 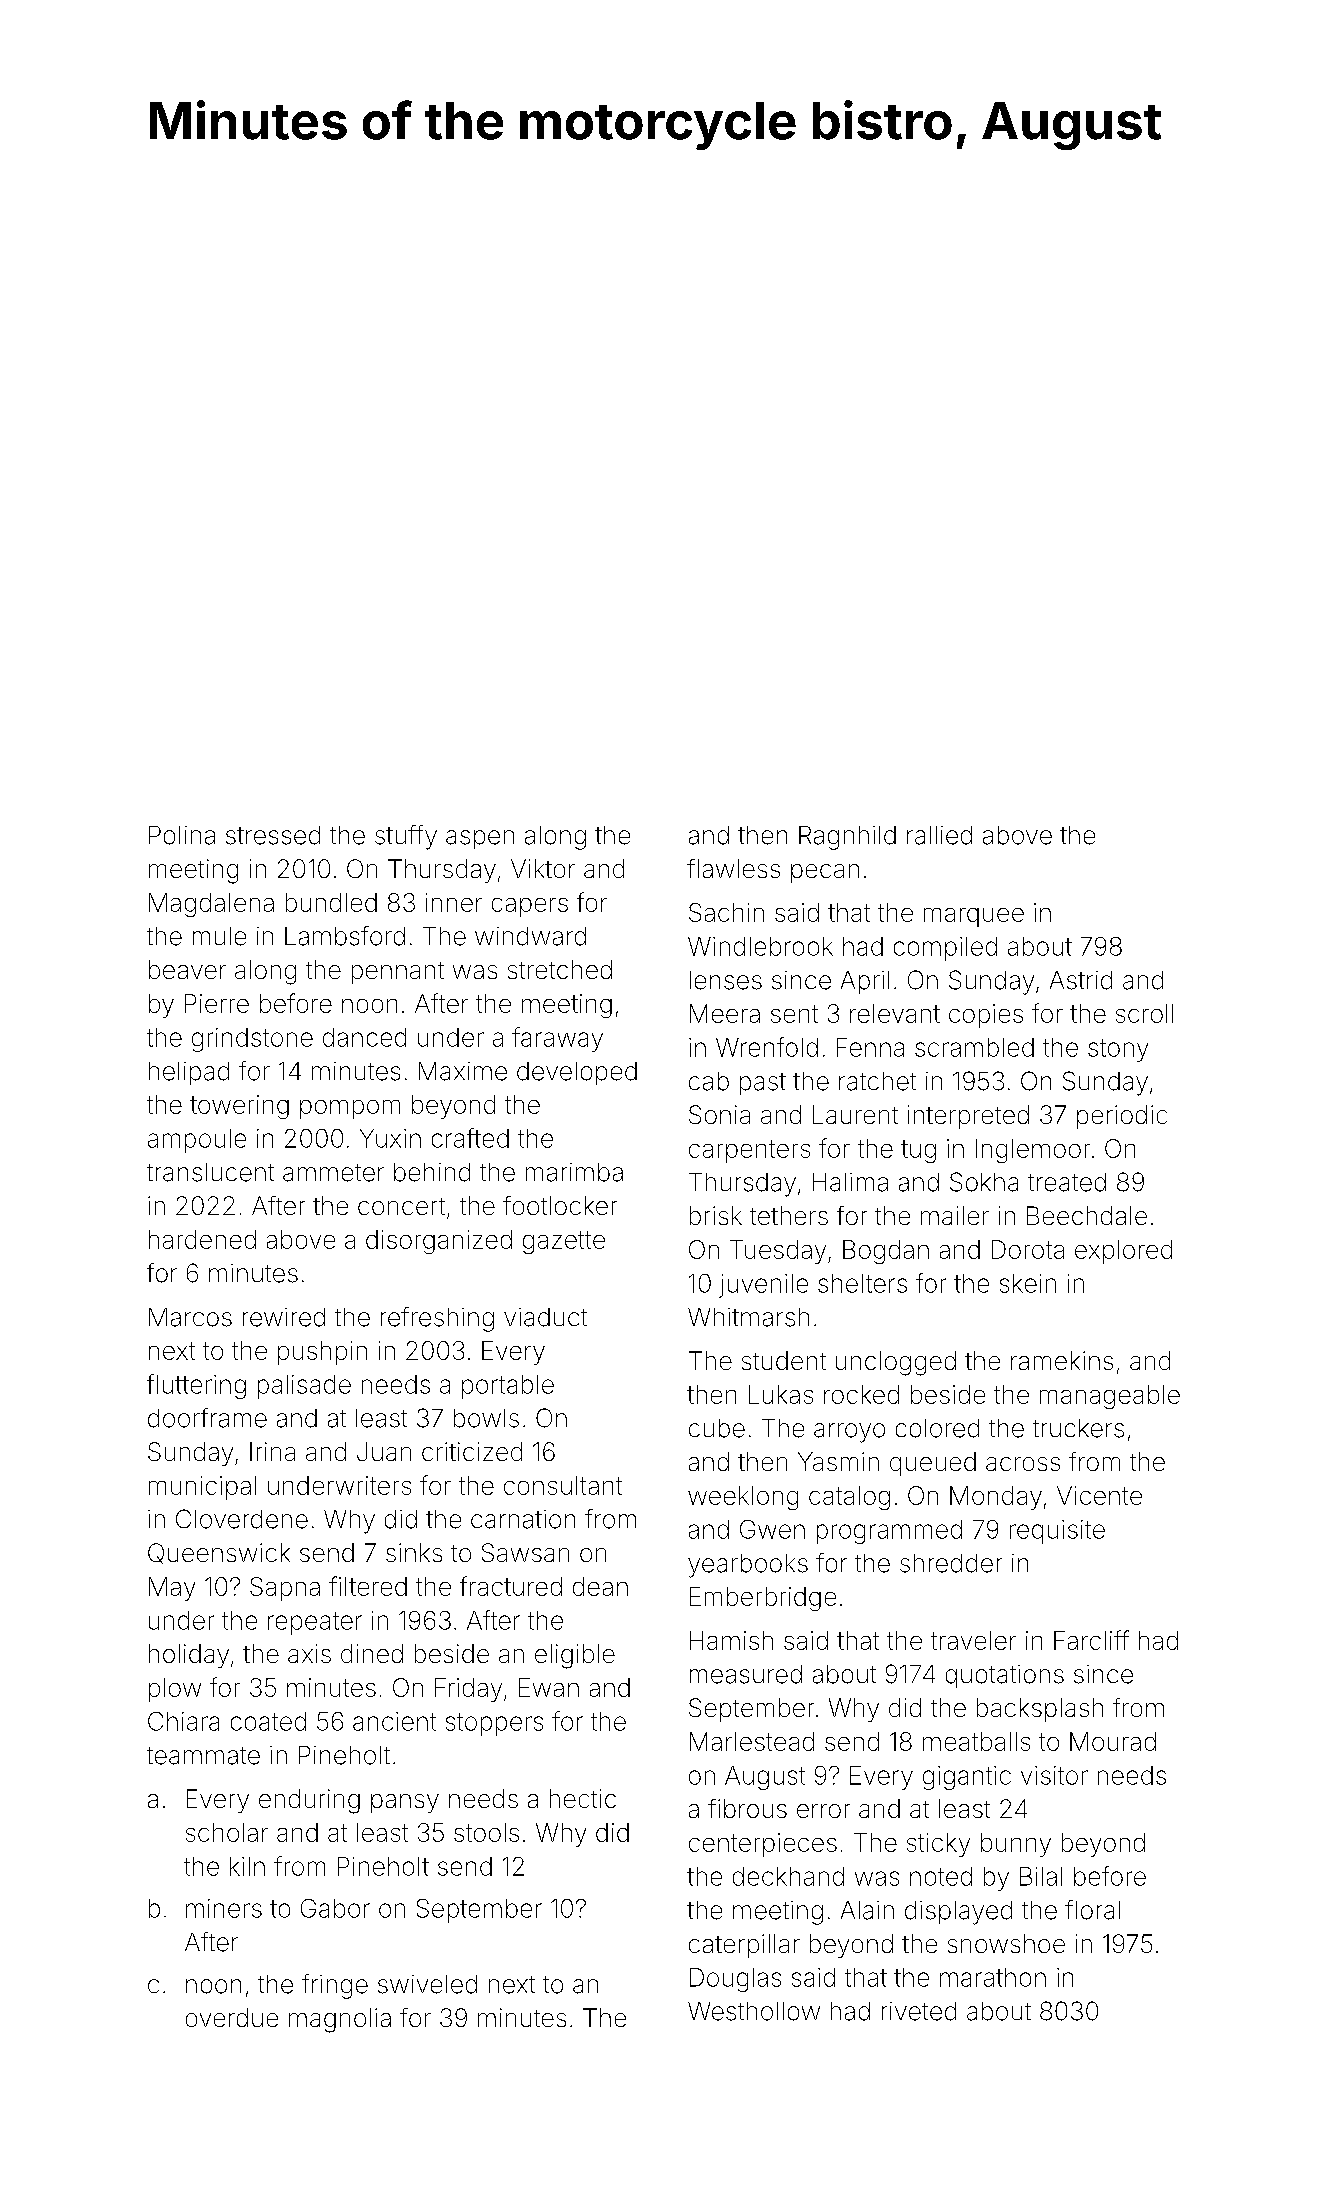 What do you see at coordinates (543, 868) in the screenshot?
I see `Viktor` at bounding box center [543, 868].
